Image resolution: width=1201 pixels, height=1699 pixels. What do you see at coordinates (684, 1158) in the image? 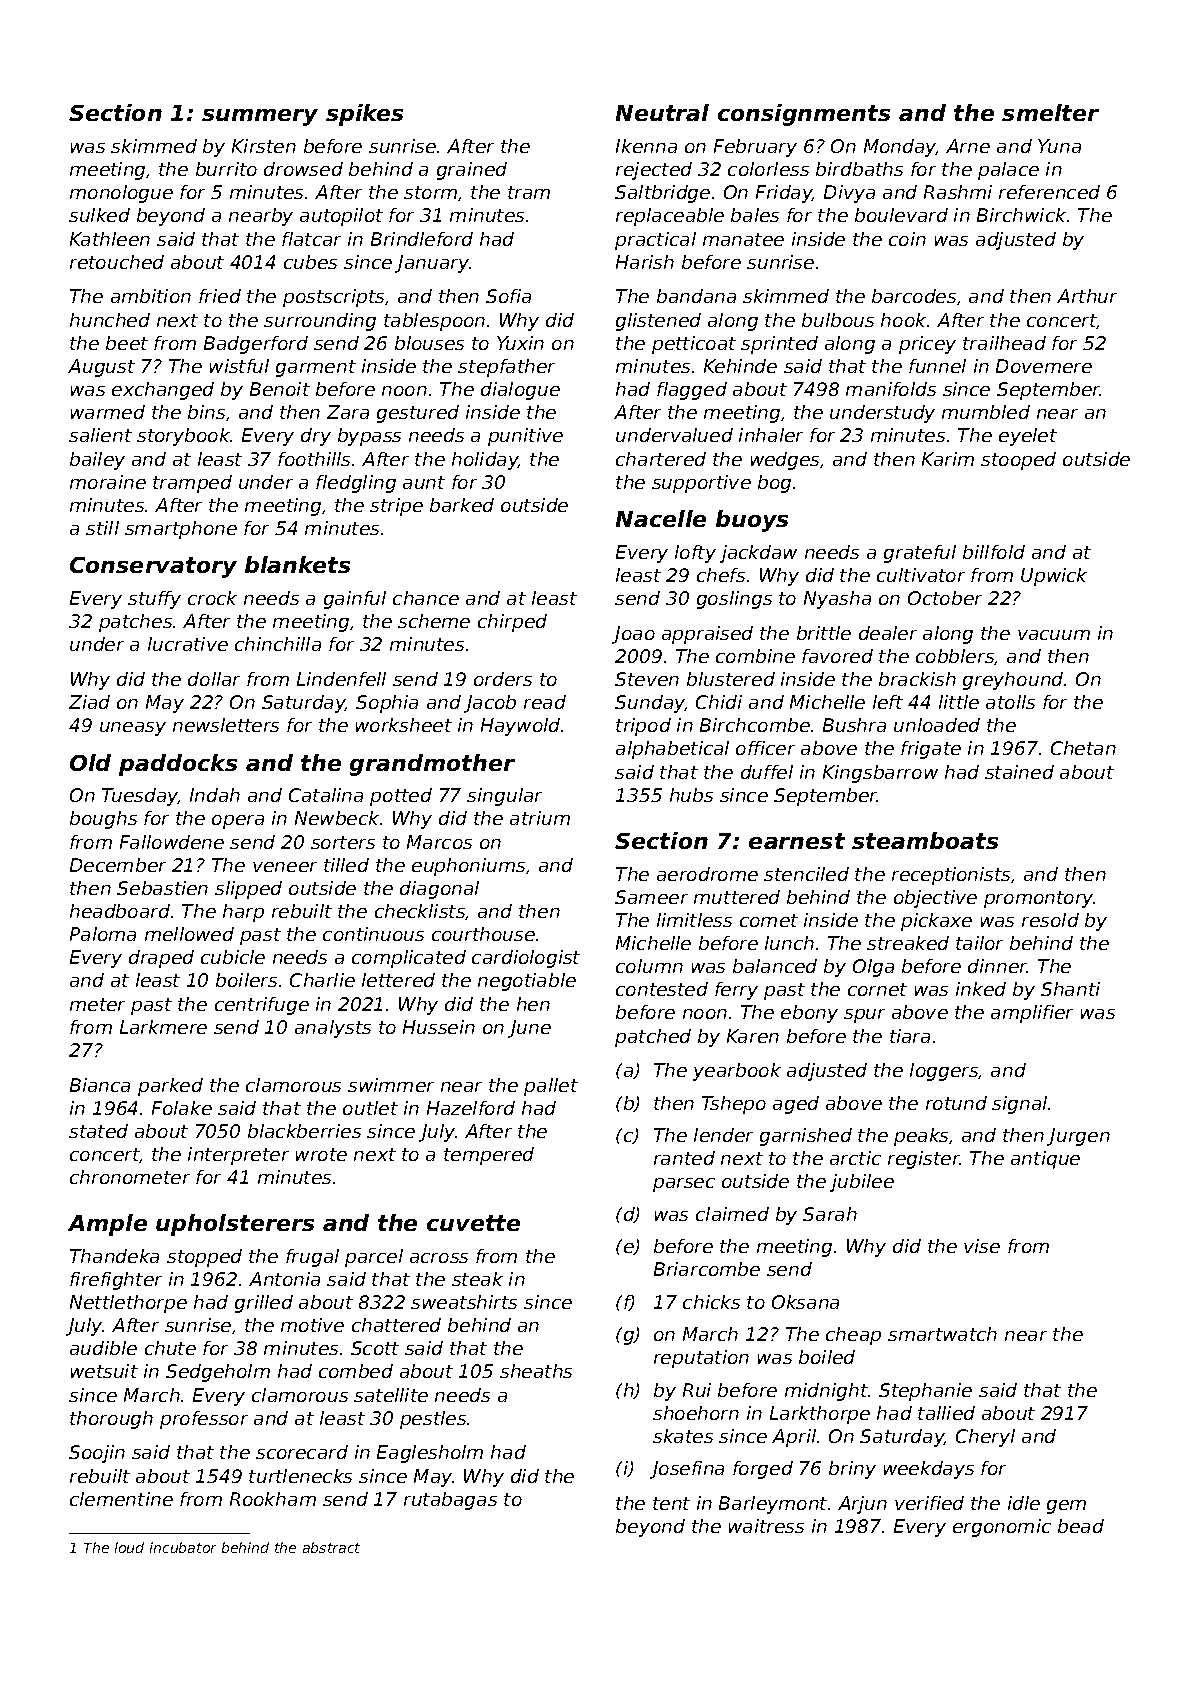
I see `ranted` at bounding box center [684, 1158].
